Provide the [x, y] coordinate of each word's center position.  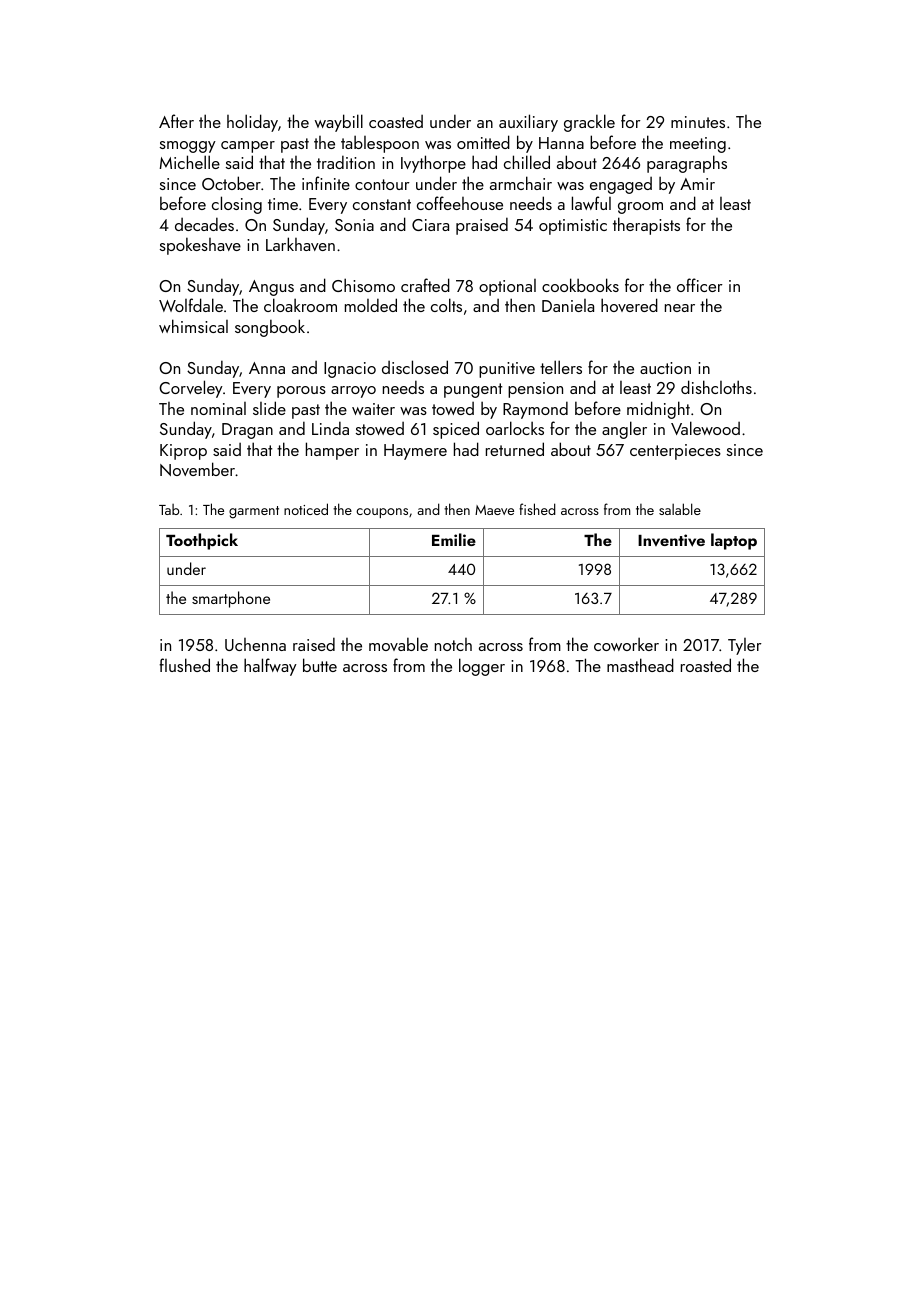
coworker [626, 644]
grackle [589, 123]
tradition [346, 162]
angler [624, 430]
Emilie [454, 539]
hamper [332, 451]
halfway [270, 667]
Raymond [535, 410]
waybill [339, 123]
